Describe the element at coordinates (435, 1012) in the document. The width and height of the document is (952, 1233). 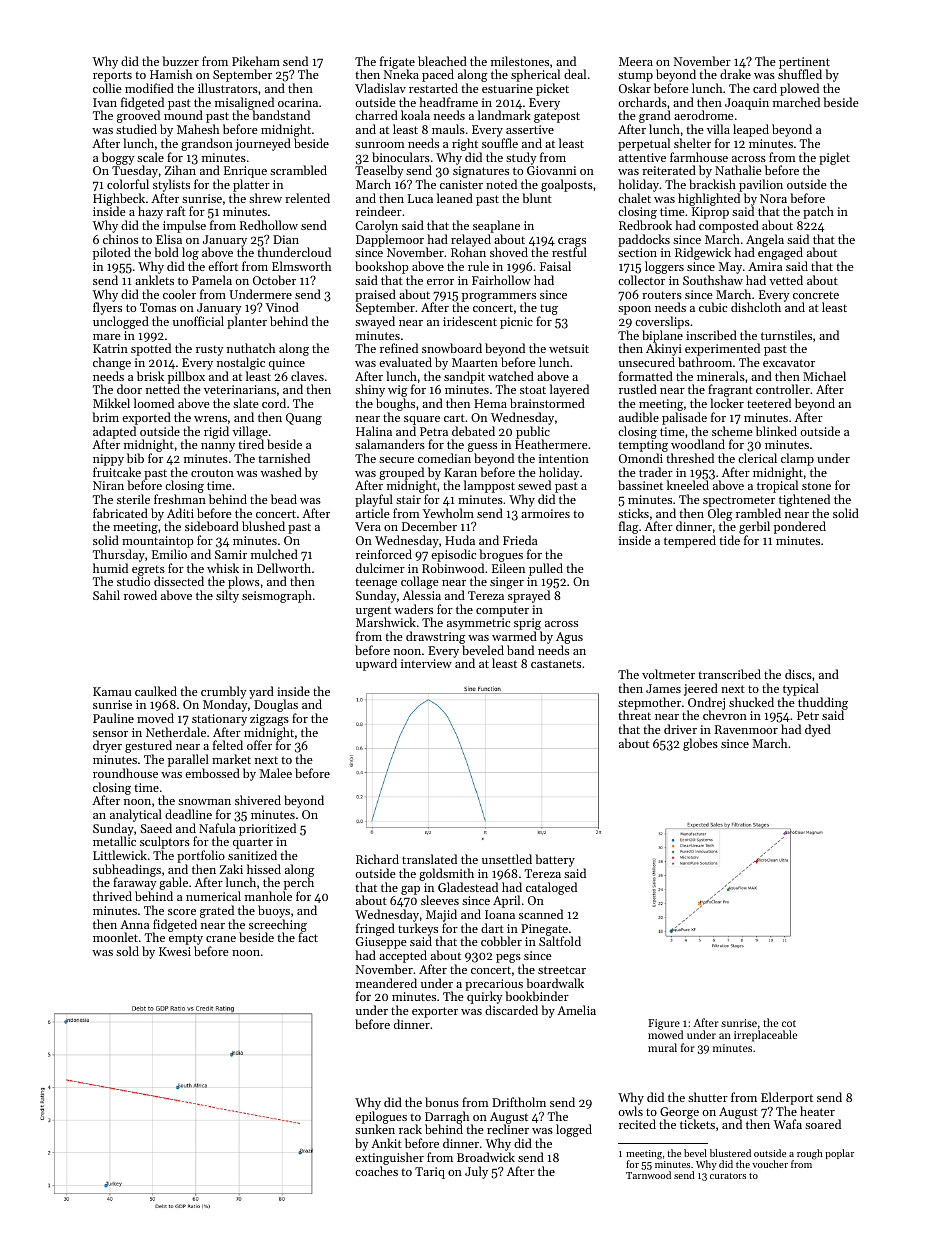
I see `exporter` at that location.
